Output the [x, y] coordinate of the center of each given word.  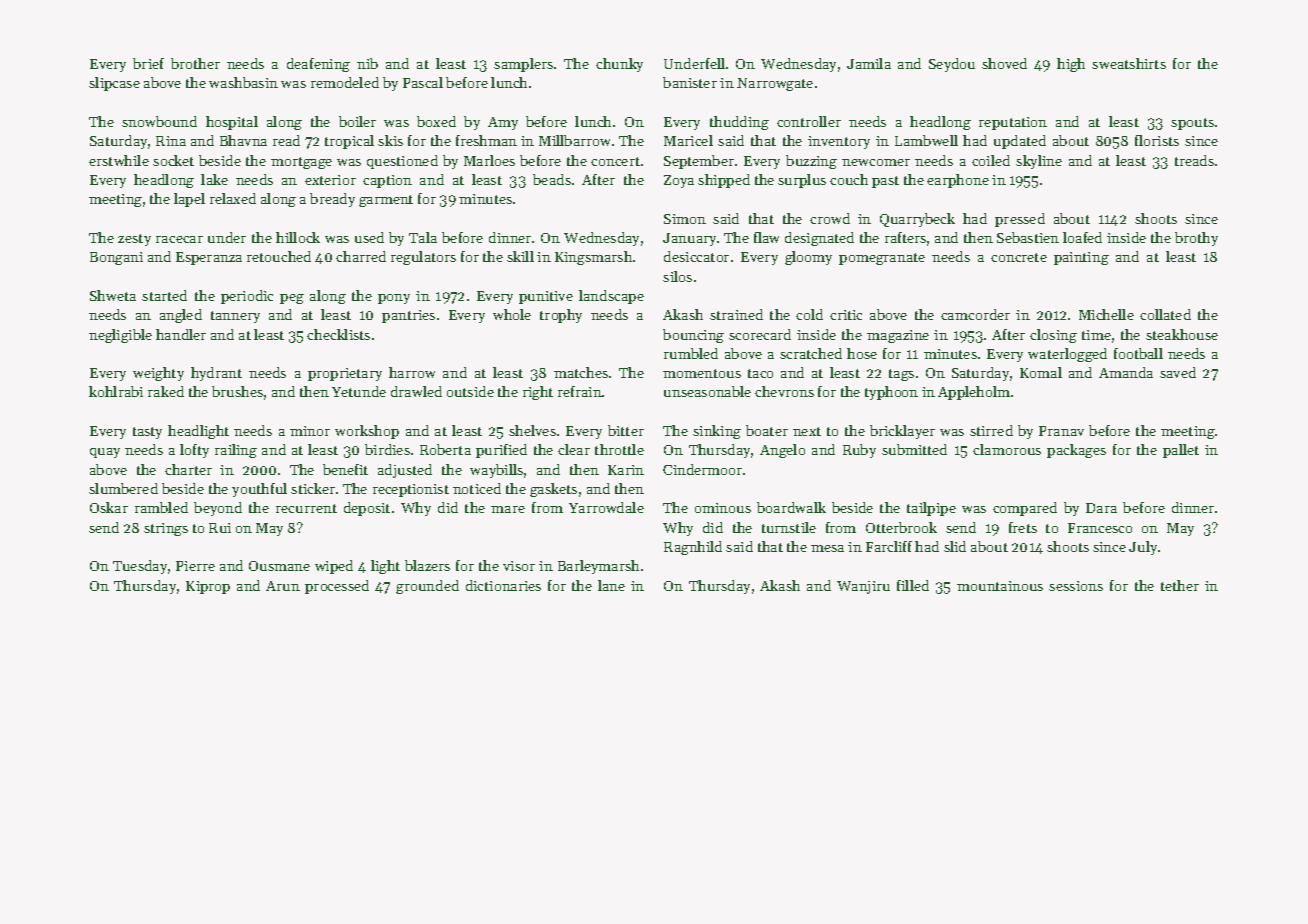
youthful [259, 490]
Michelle [1106, 314]
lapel [189, 200]
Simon [685, 219]
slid [955, 546]
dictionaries [503, 585]
